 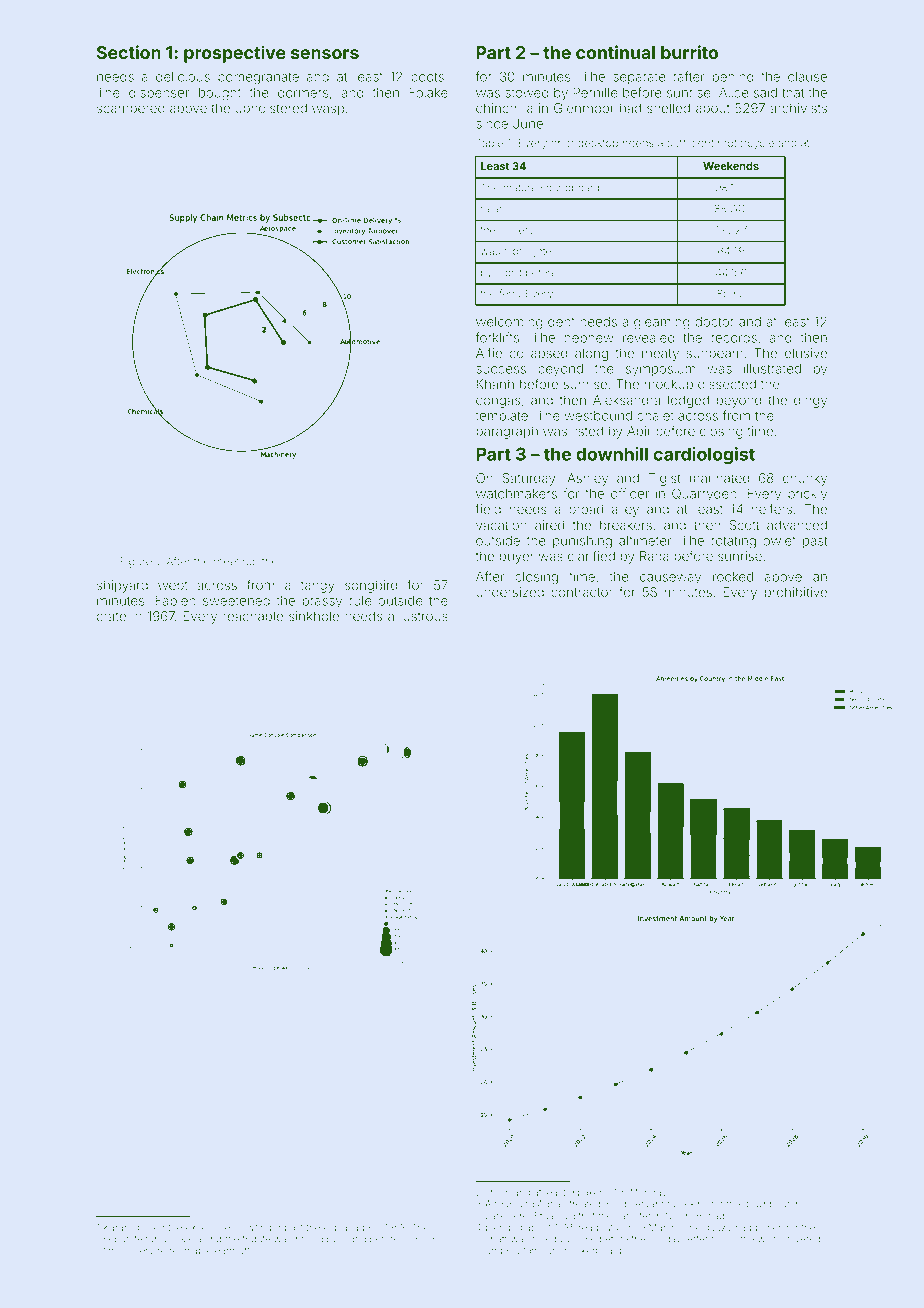 What do you see at coordinates (185, 1250) in the screenshot?
I see `redeemable` at bounding box center [185, 1250].
